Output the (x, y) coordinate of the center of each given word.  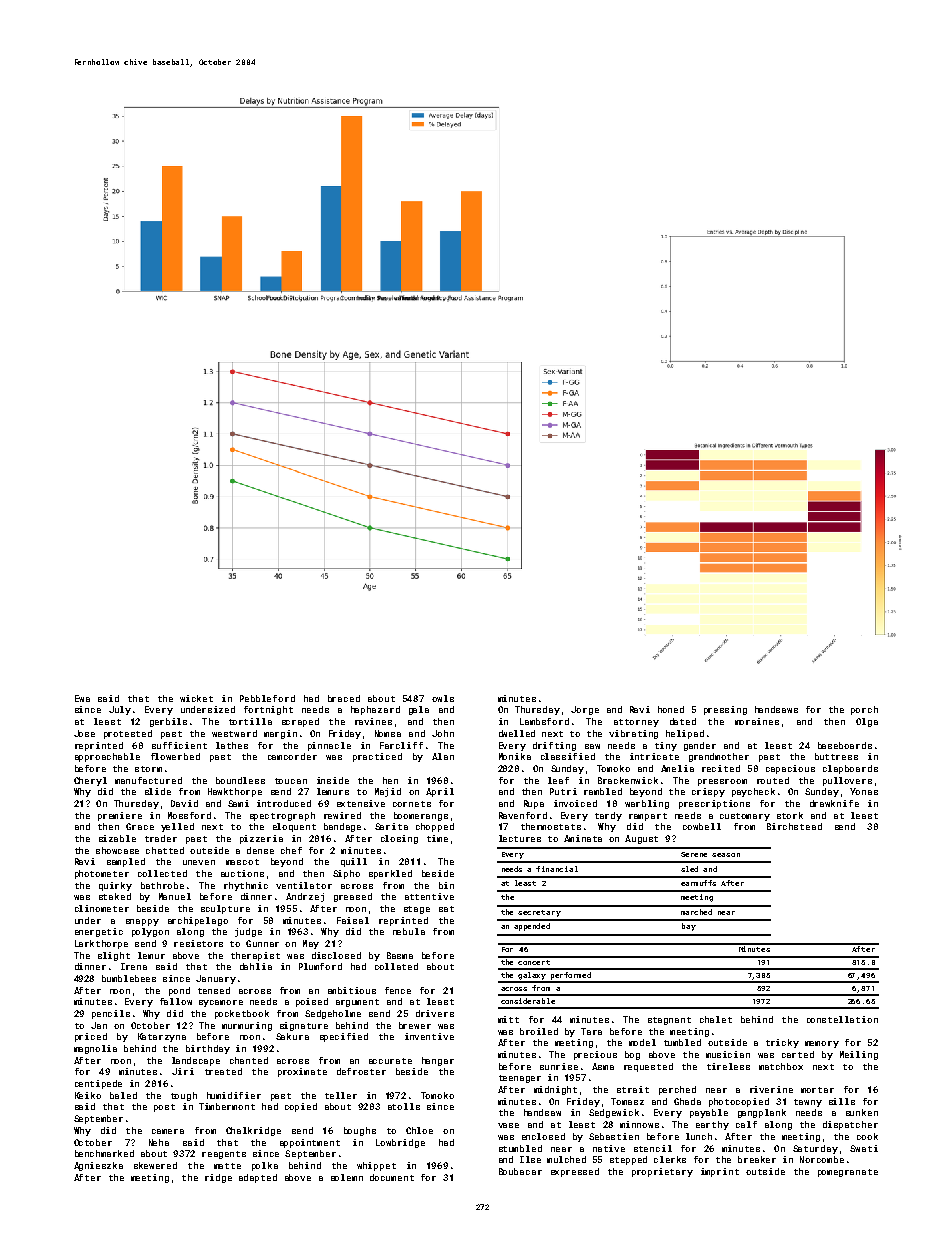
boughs (360, 1131)
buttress (836, 756)
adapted (258, 1178)
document (392, 1177)
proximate (302, 1072)
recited (721, 768)
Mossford (189, 815)
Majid (388, 792)
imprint (720, 1172)
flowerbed (175, 756)
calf (746, 1124)
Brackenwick (628, 780)
